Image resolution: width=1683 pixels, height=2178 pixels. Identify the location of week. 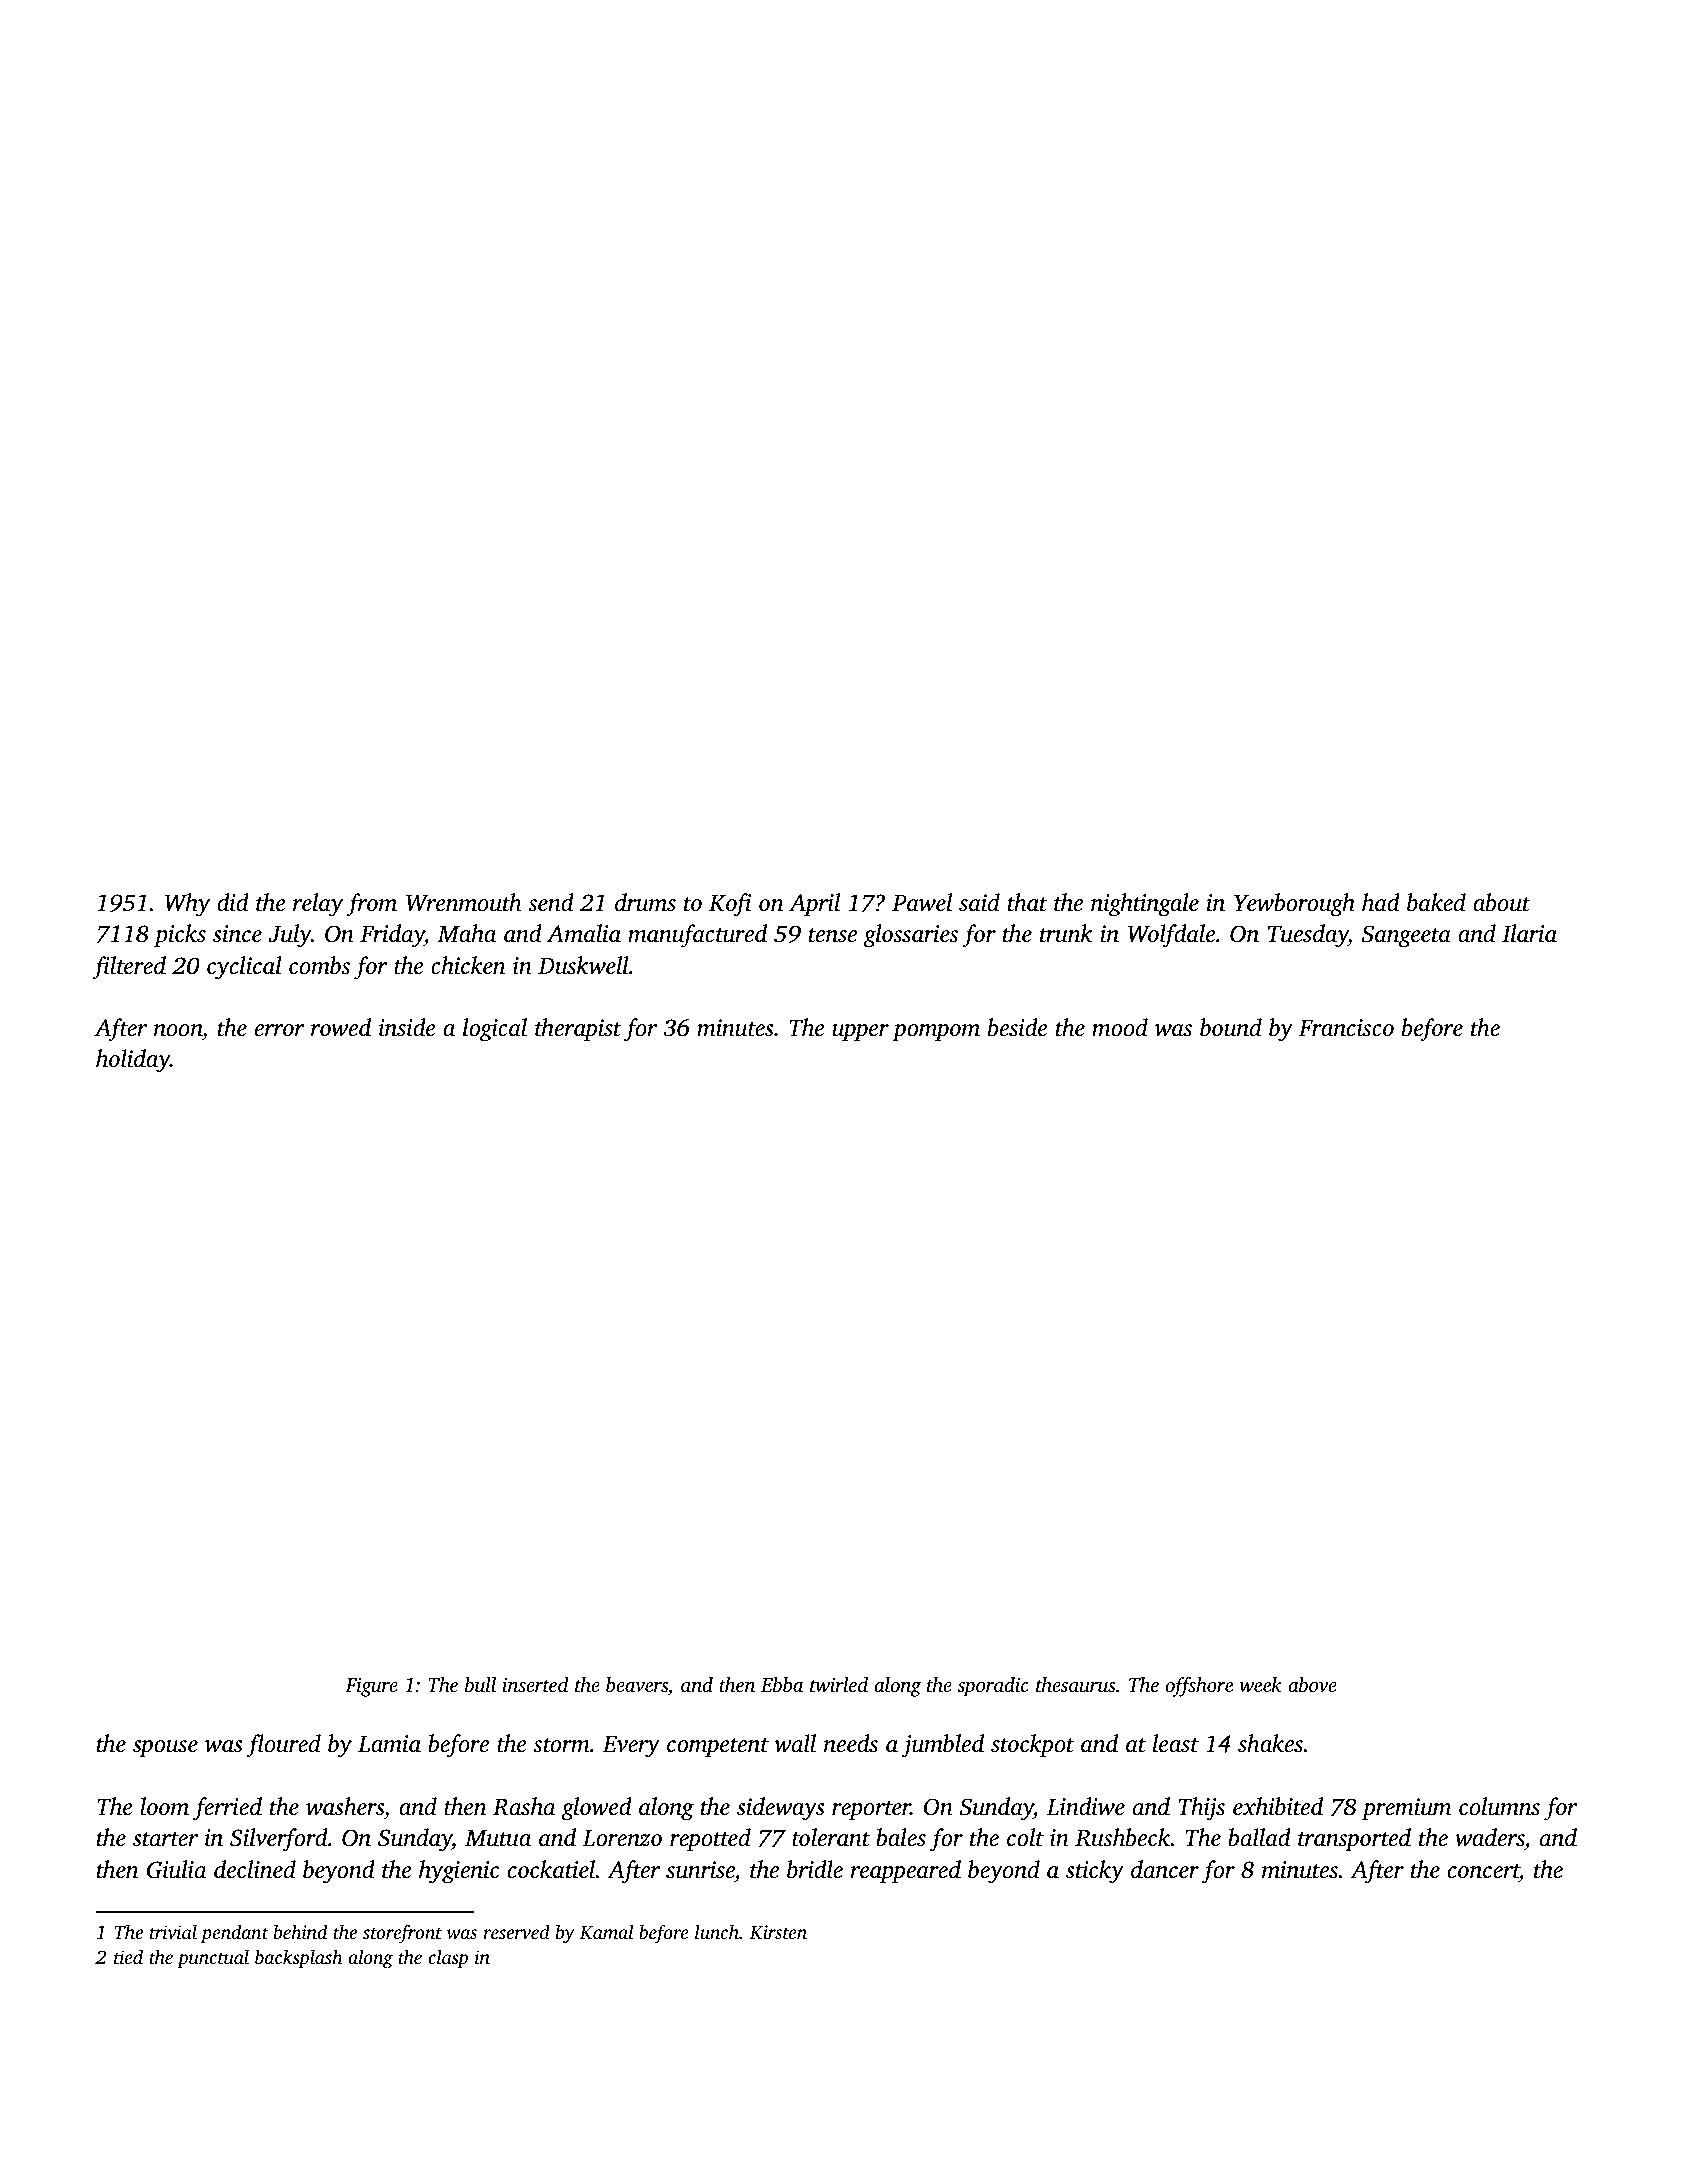
(1261, 1684).
